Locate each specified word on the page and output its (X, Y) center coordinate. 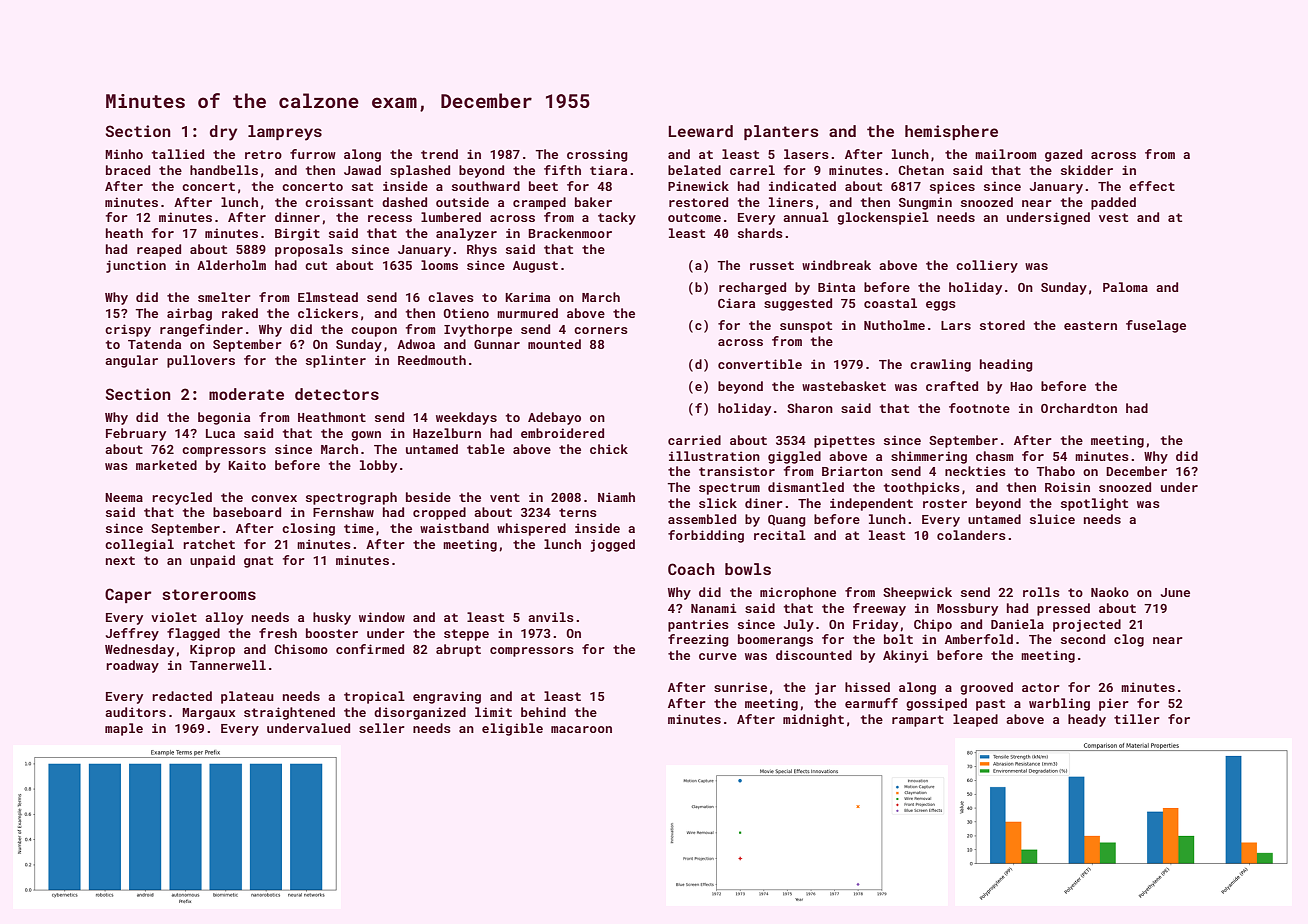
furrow (313, 154)
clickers (328, 313)
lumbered (451, 217)
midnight (813, 720)
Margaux (208, 714)
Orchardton (1079, 408)
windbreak (836, 265)
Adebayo (554, 418)
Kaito (247, 465)
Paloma (1125, 287)
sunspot (806, 327)
